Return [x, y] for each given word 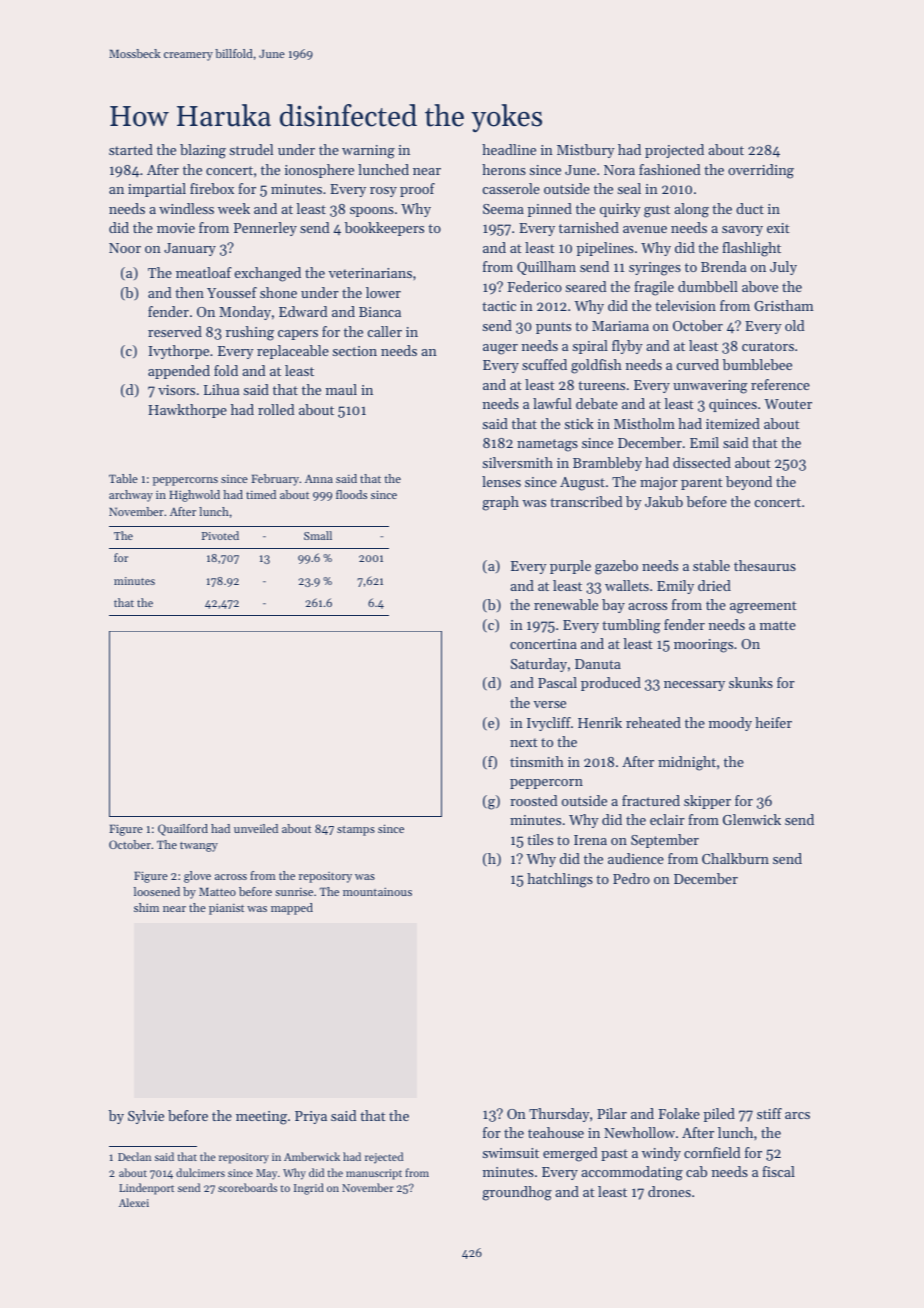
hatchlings [560, 880]
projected [674, 151]
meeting [261, 1118]
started [131, 149]
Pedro [631, 878]
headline [509, 149]
